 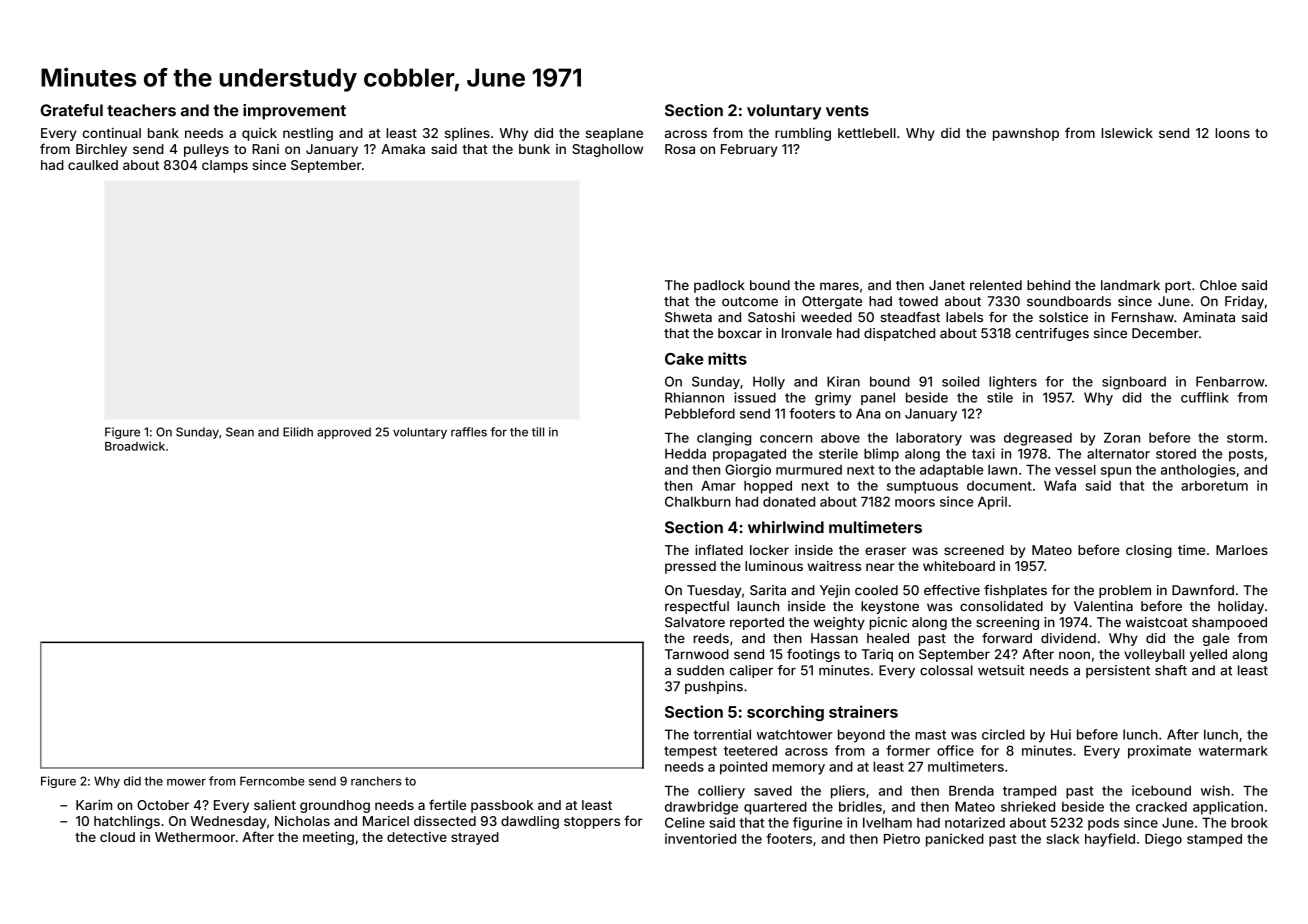 What do you see at coordinates (141, 110) in the document?
I see `teachers` at bounding box center [141, 110].
